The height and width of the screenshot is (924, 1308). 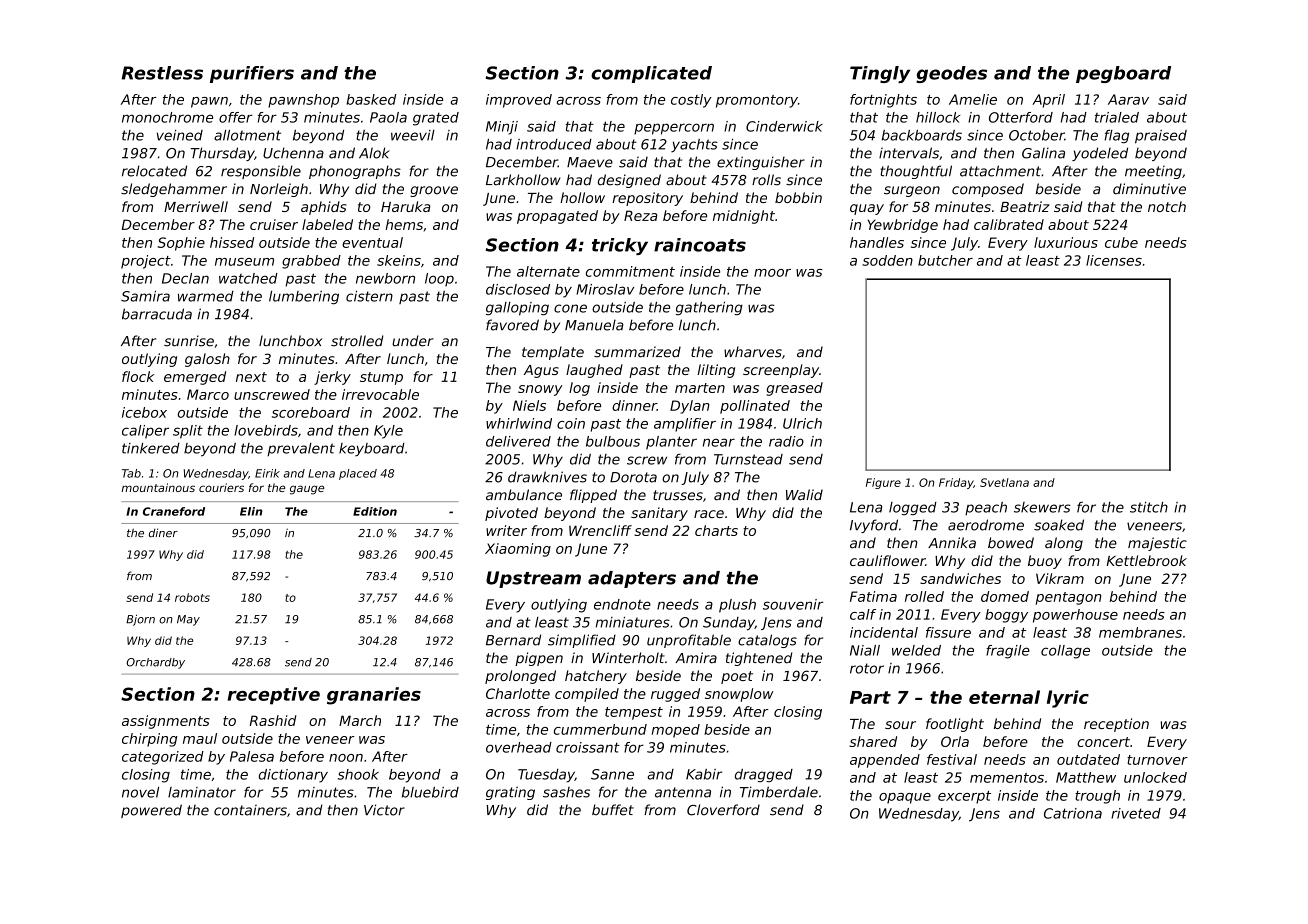 I want to click on charts, so click(x=716, y=530).
